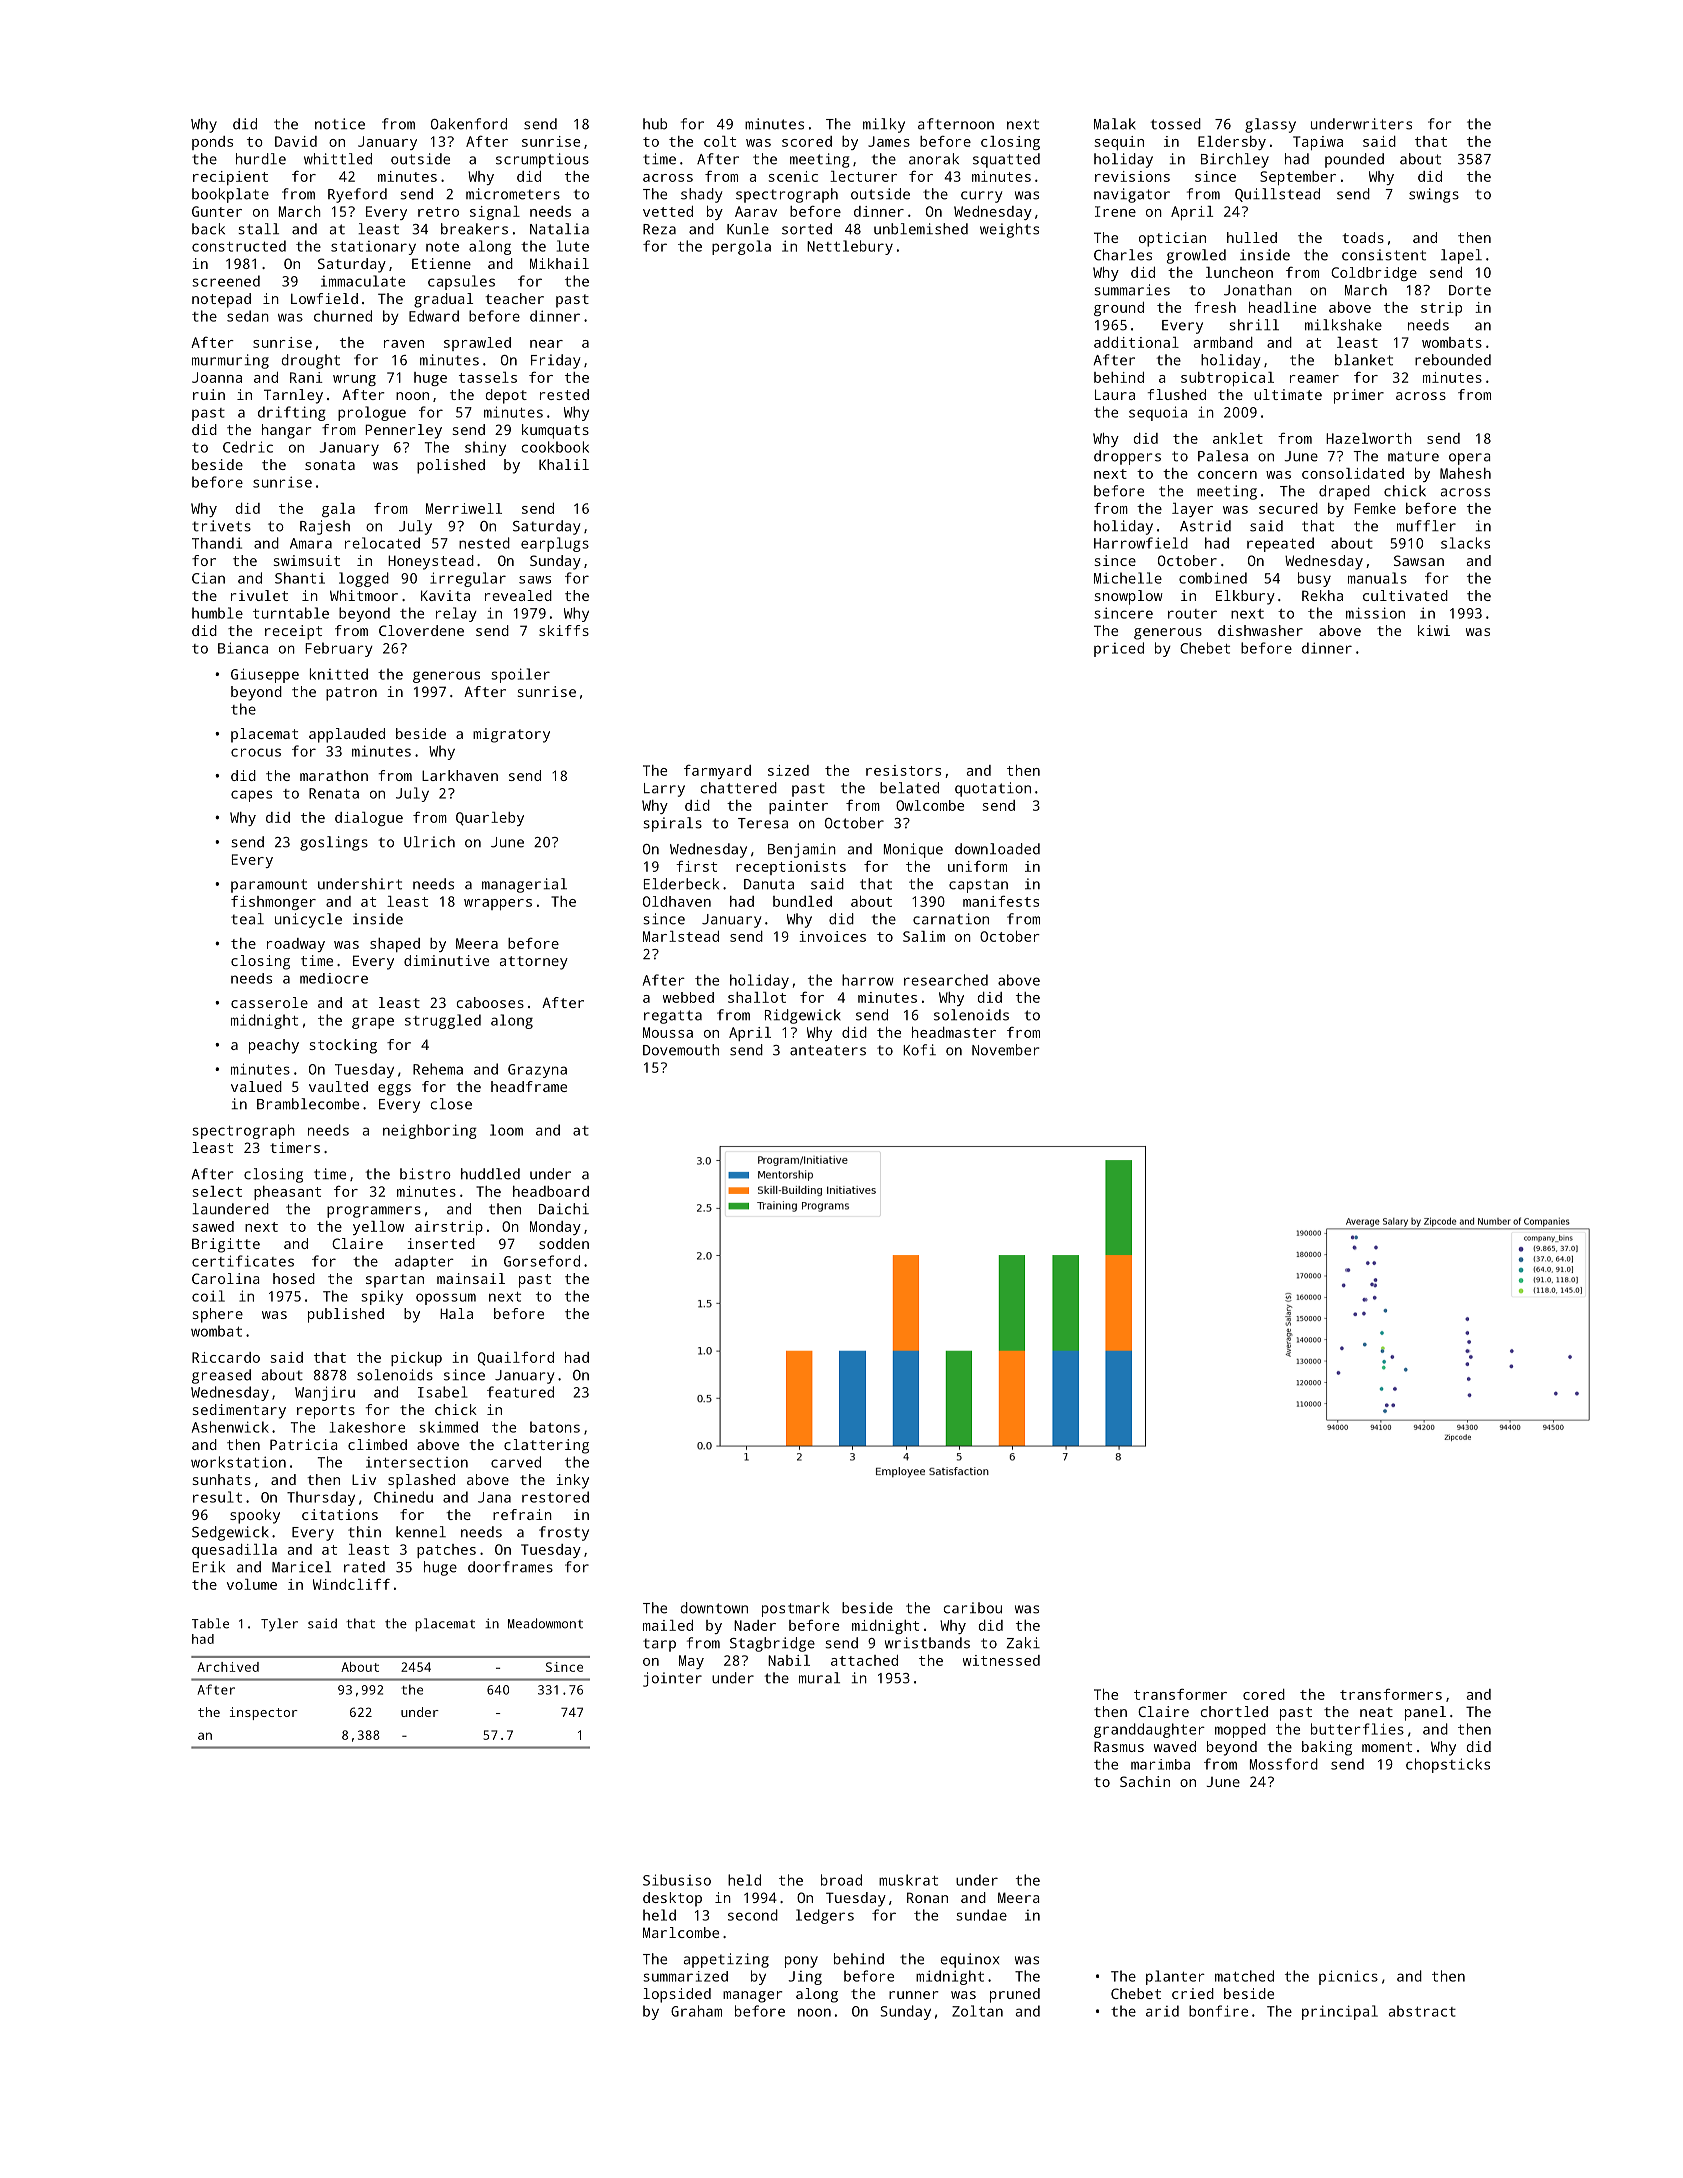  Describe the element at coordinates (1270, 125) in the screenshot. I see `glassy` at that location.
